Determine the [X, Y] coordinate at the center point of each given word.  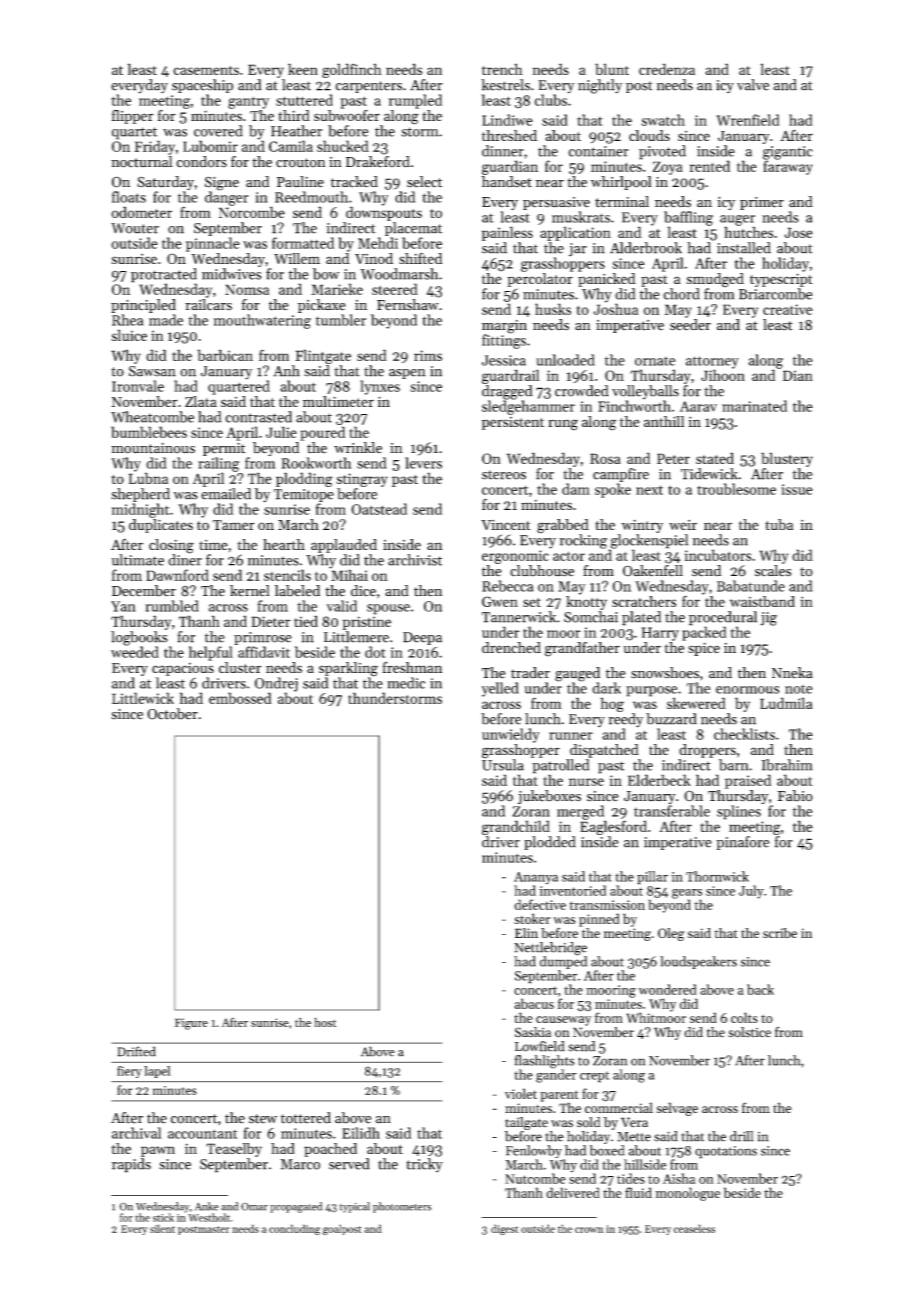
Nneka [792, 673]
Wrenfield [748, 120]
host [325, 1022]
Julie [281, 432]
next [649, 490]
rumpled [415, 101]
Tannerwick [519, 617]
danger [226, 198]
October [172, 714]
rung [563, 425]
